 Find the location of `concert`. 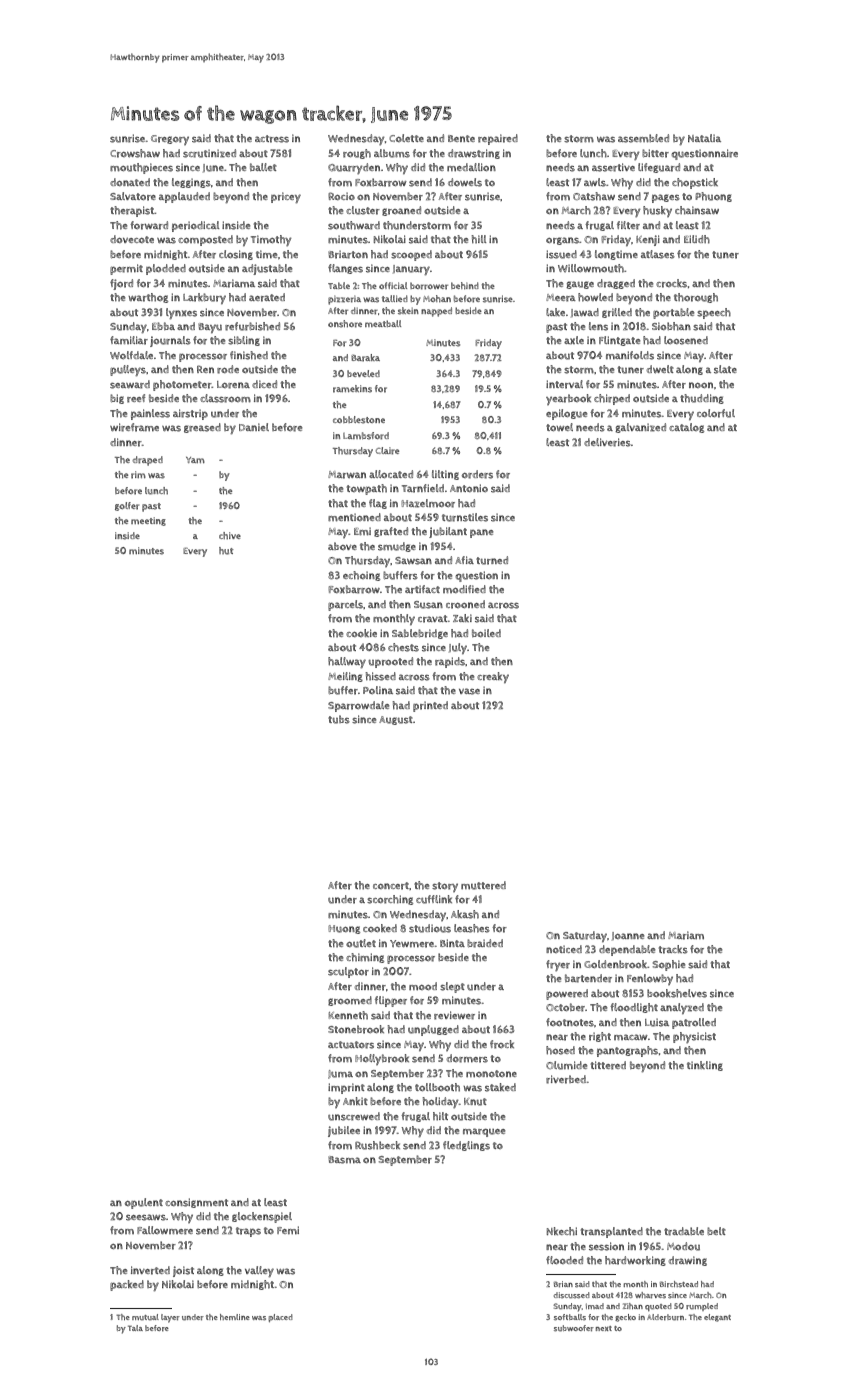

concert is located at coordinates (391, 886).
